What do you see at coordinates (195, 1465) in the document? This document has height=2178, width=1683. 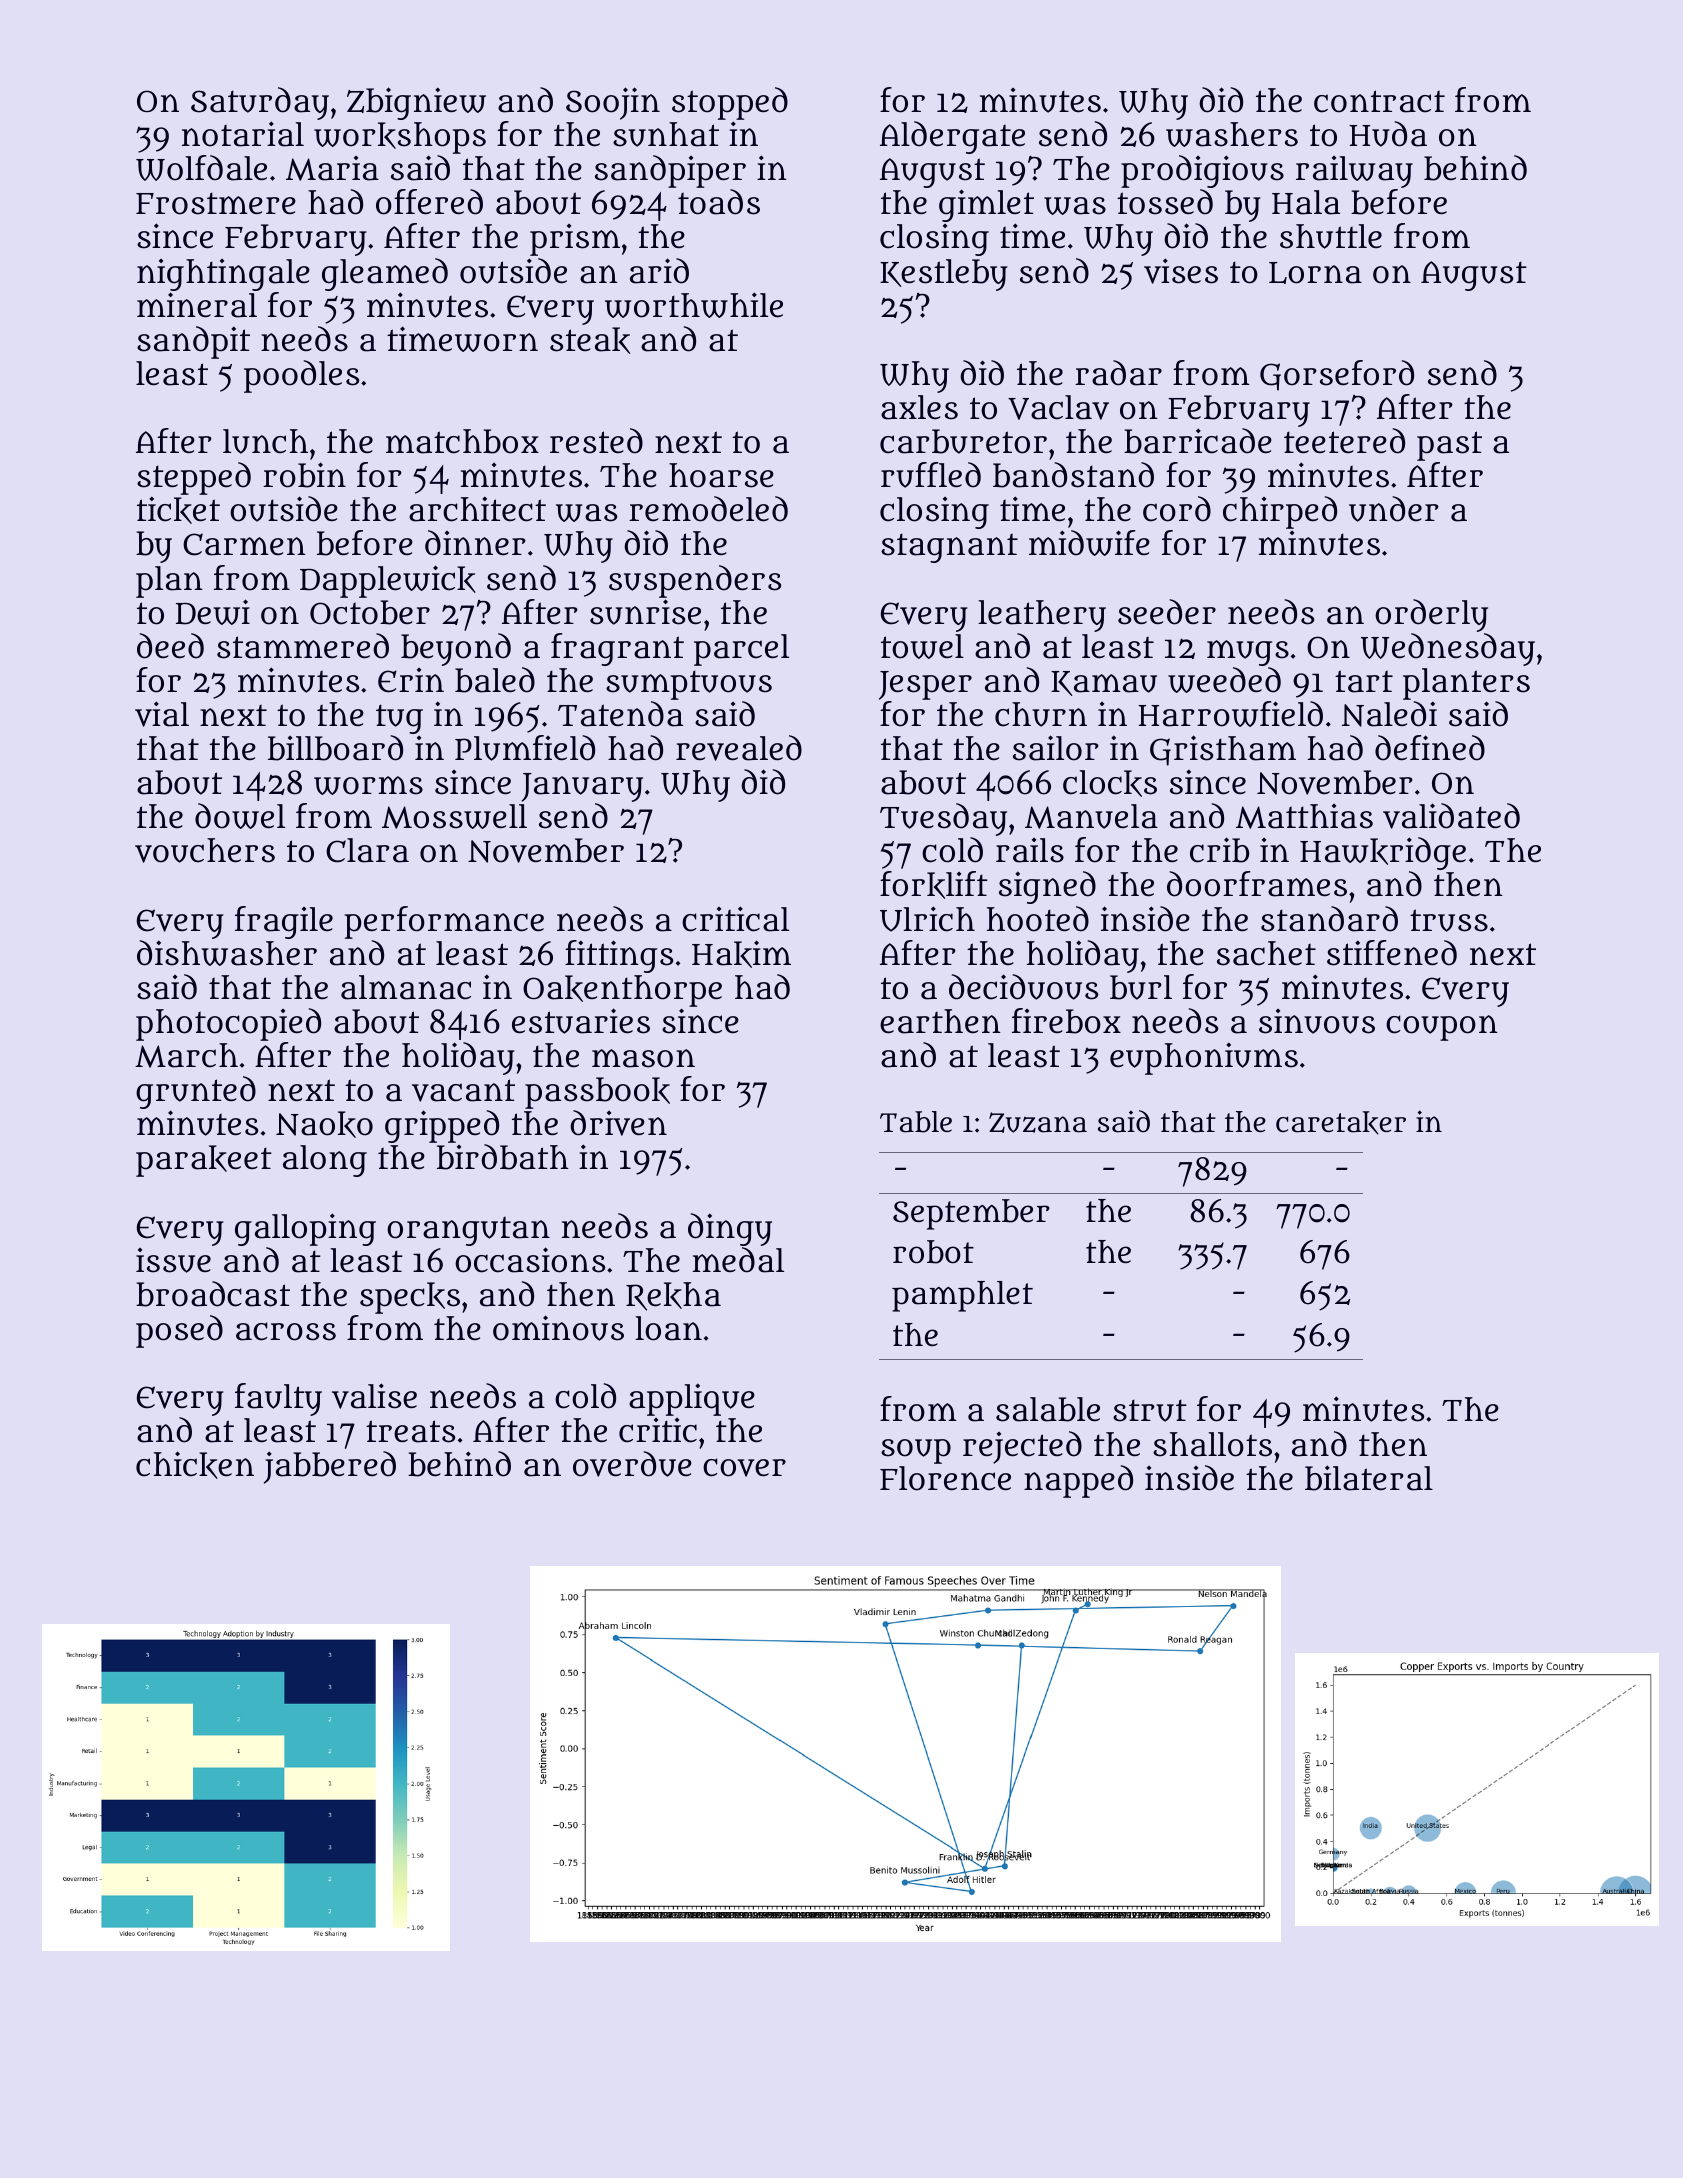 I see `chicken` at bounding box center [195, 1465].
